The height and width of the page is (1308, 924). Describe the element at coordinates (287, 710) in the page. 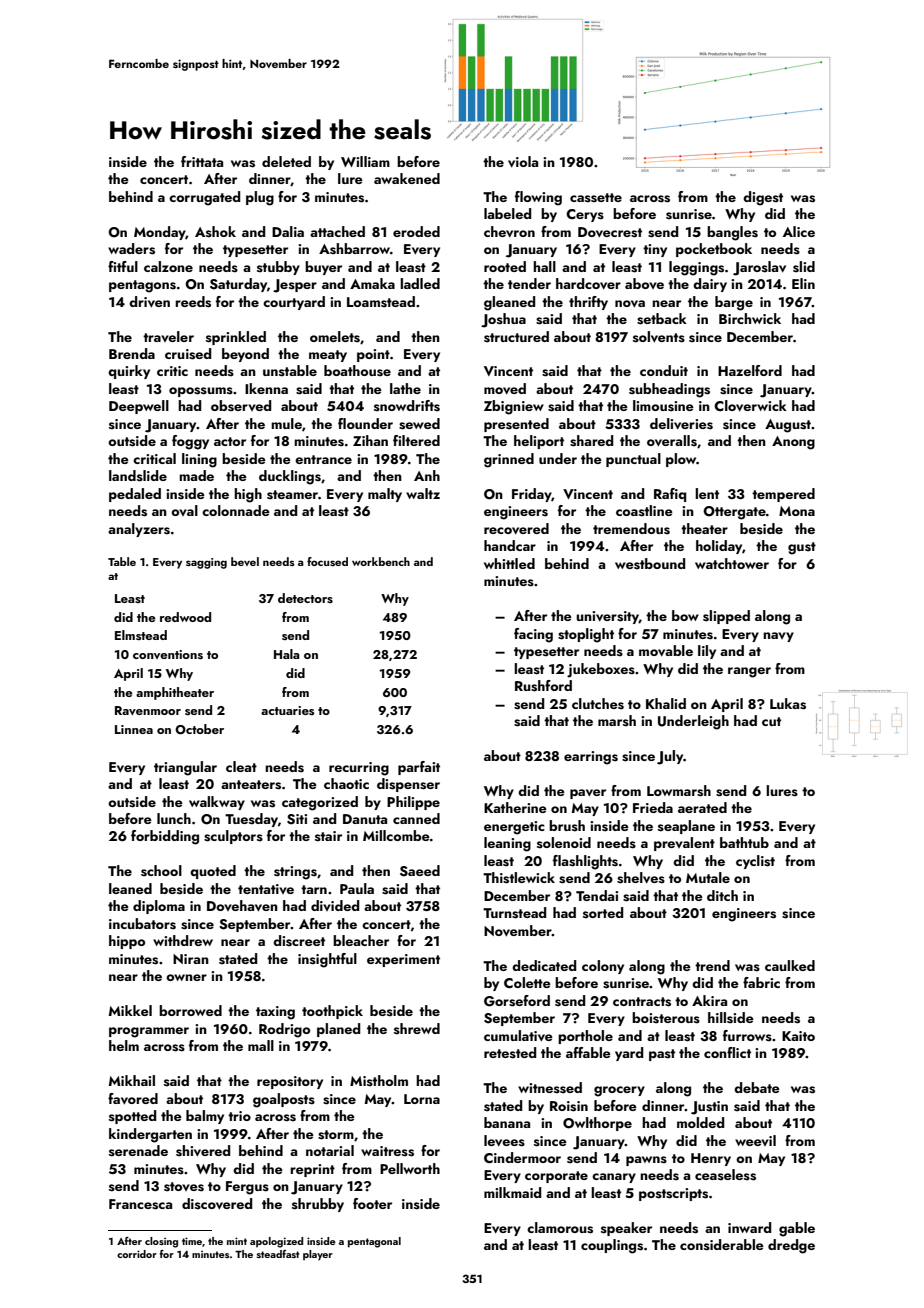

I see `actuaries` at that location.
